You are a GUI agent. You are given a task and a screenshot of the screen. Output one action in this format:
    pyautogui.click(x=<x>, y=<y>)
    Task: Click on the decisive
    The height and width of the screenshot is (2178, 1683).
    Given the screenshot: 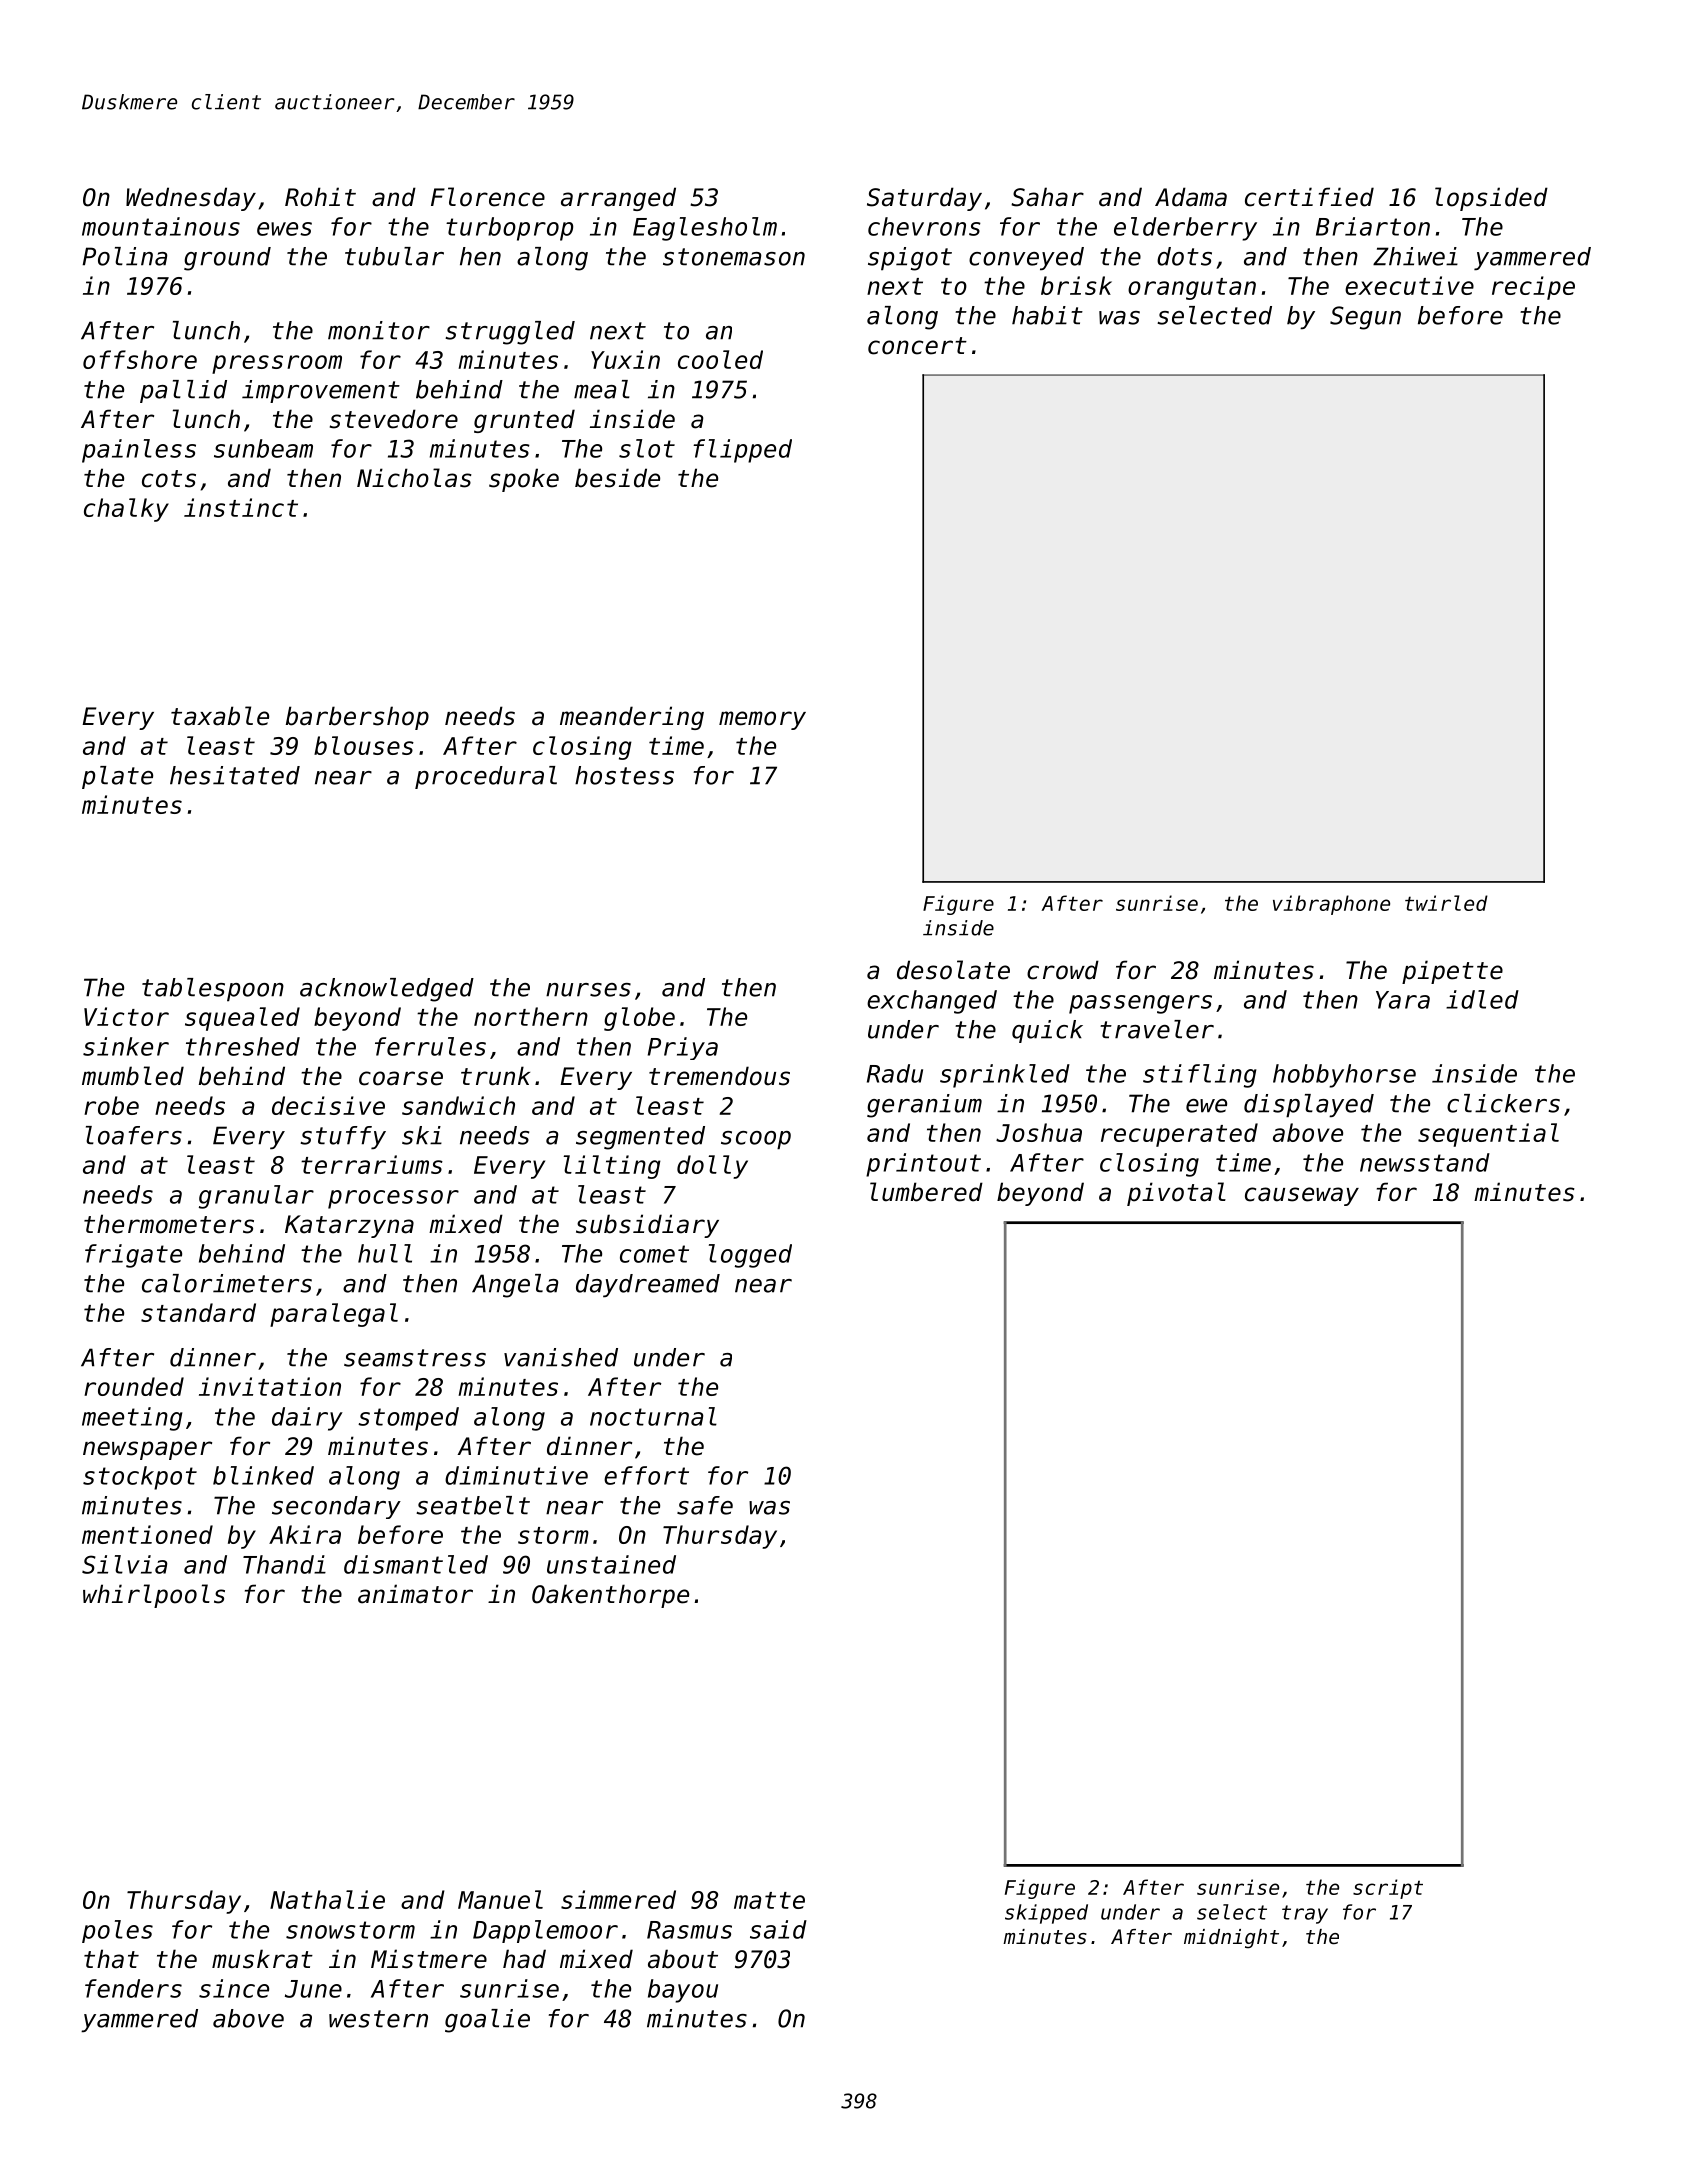 What is the action you would take?
    pyautogui.click(x=328, y=1105)
